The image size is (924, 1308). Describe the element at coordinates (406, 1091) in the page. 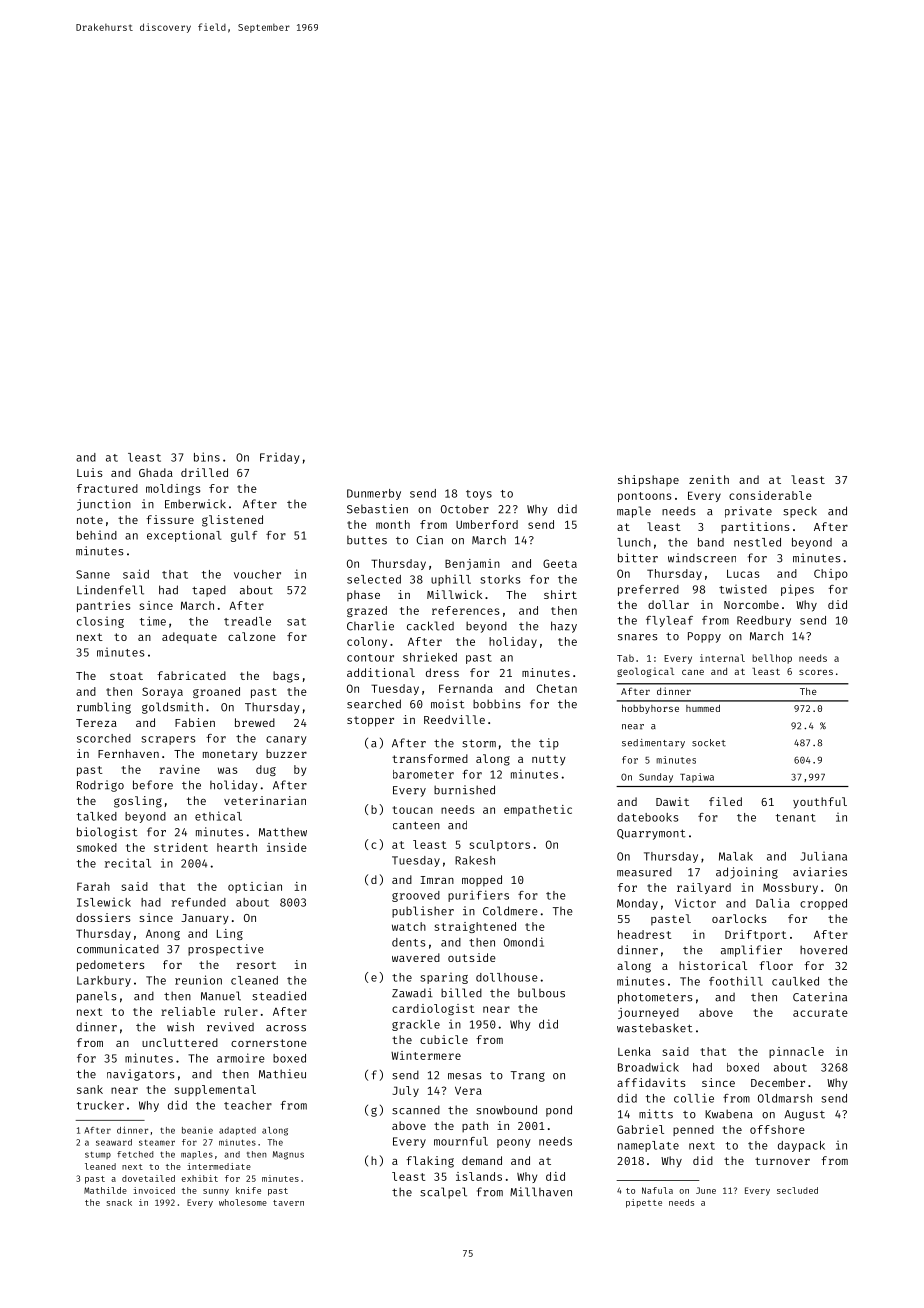

I see `July` at that location.
